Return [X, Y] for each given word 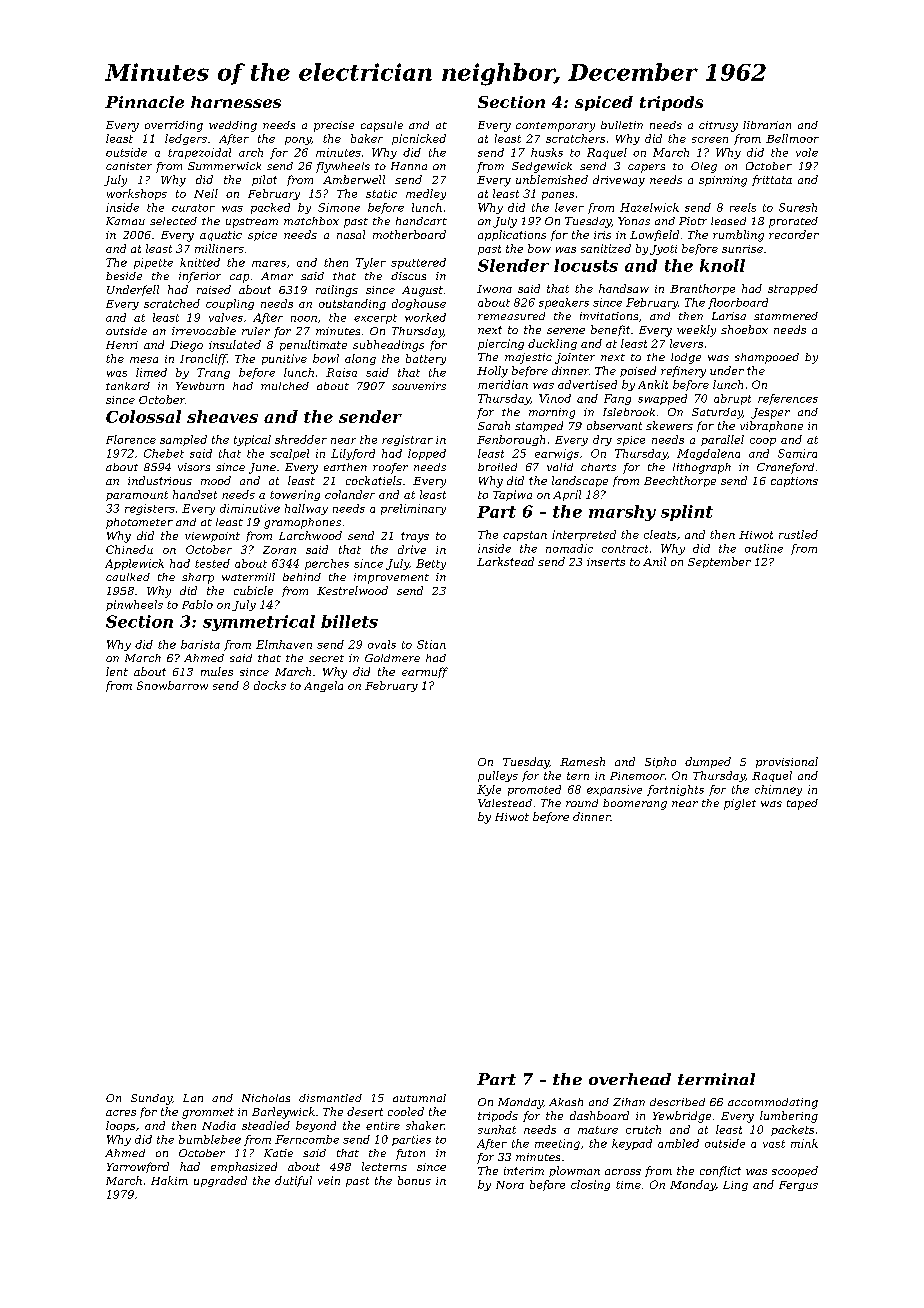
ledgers [186, 139]
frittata [772, 180]
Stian [431, 644]
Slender [513, 265]
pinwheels [134, 605]
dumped [708, 762]
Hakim [169, 1180]
